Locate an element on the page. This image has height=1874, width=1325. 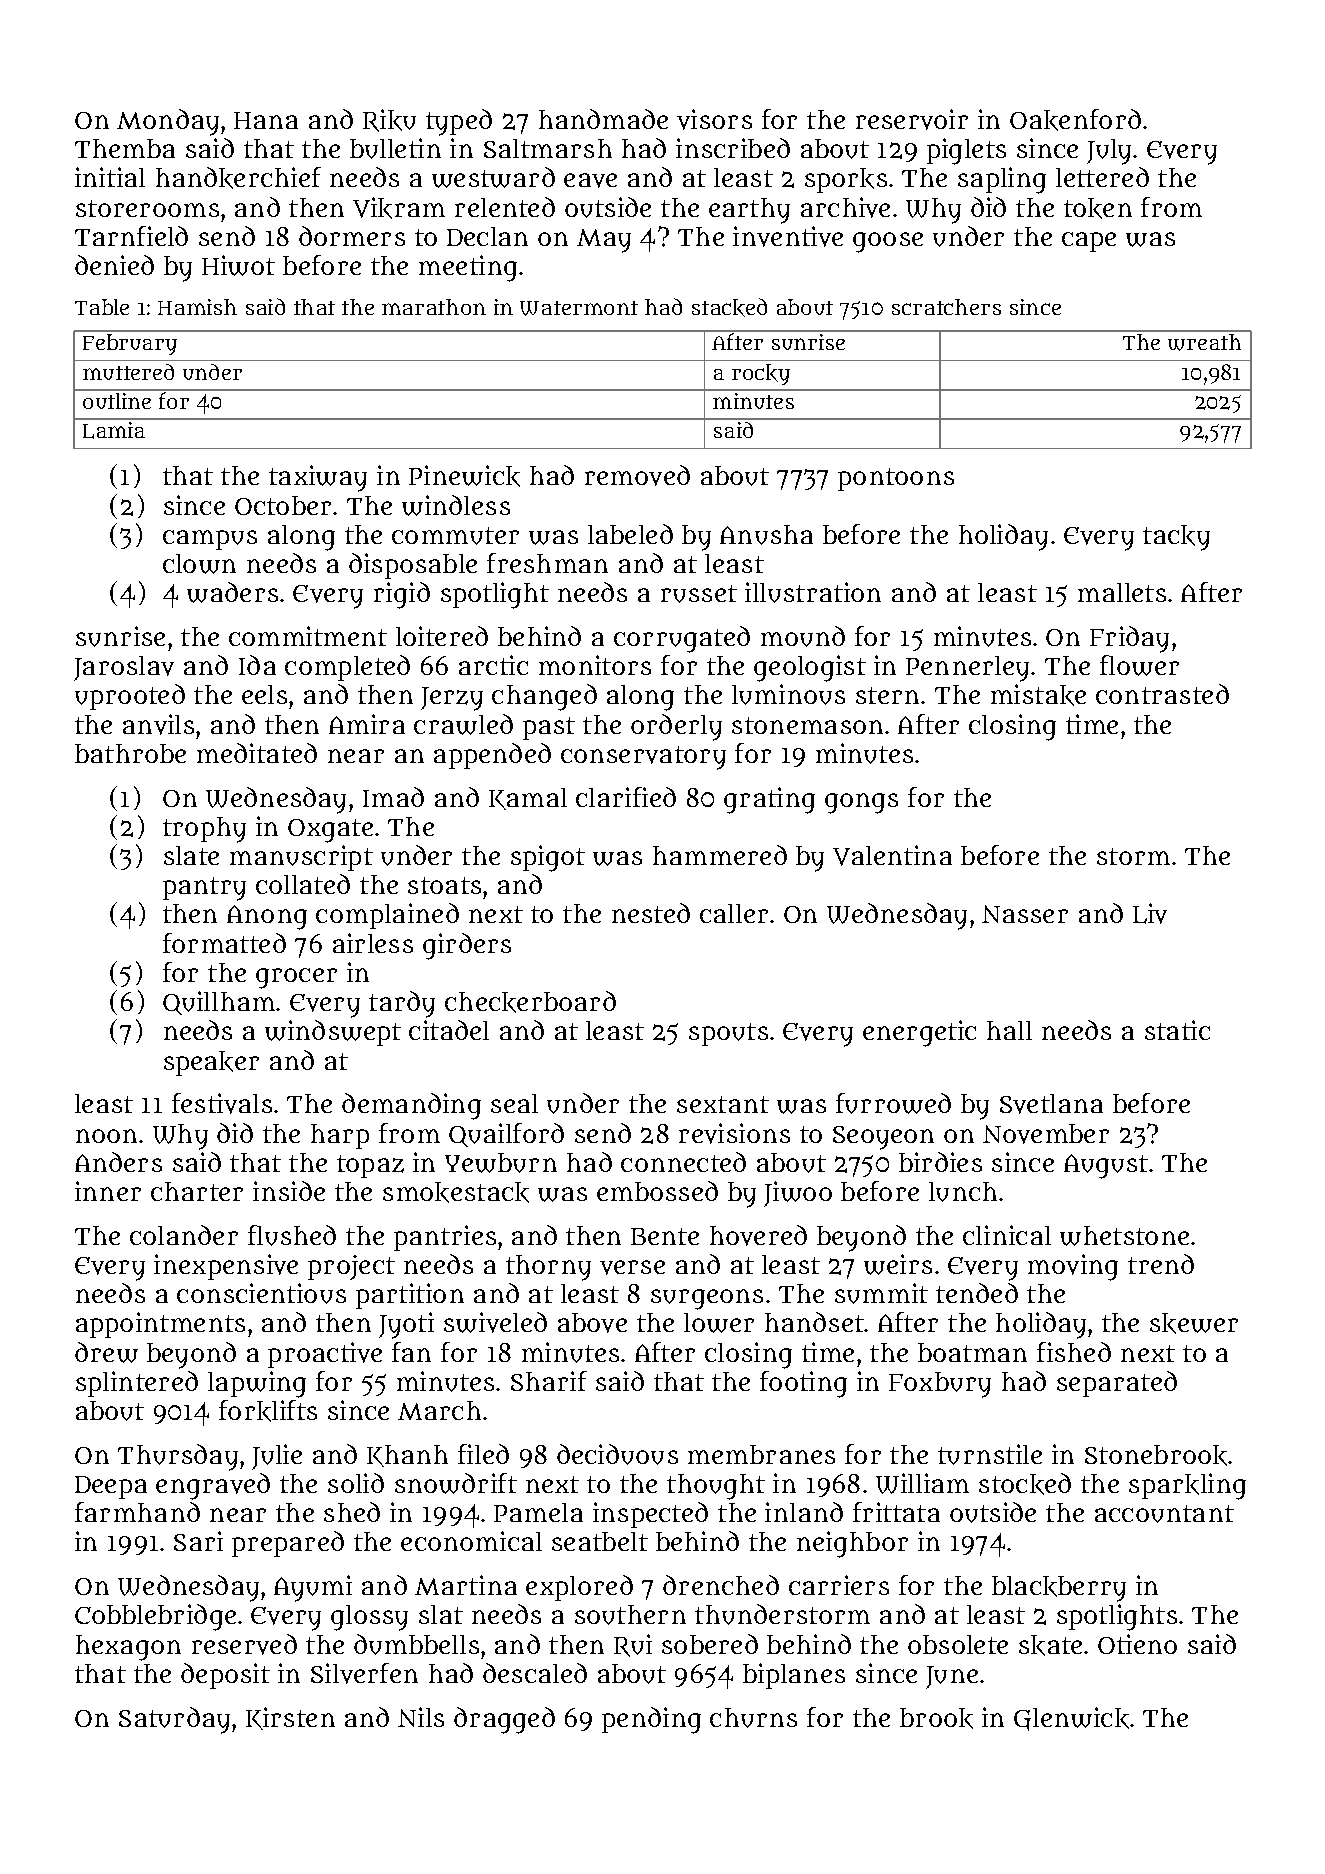
Nasser is located at coordinates (1025, 914).
